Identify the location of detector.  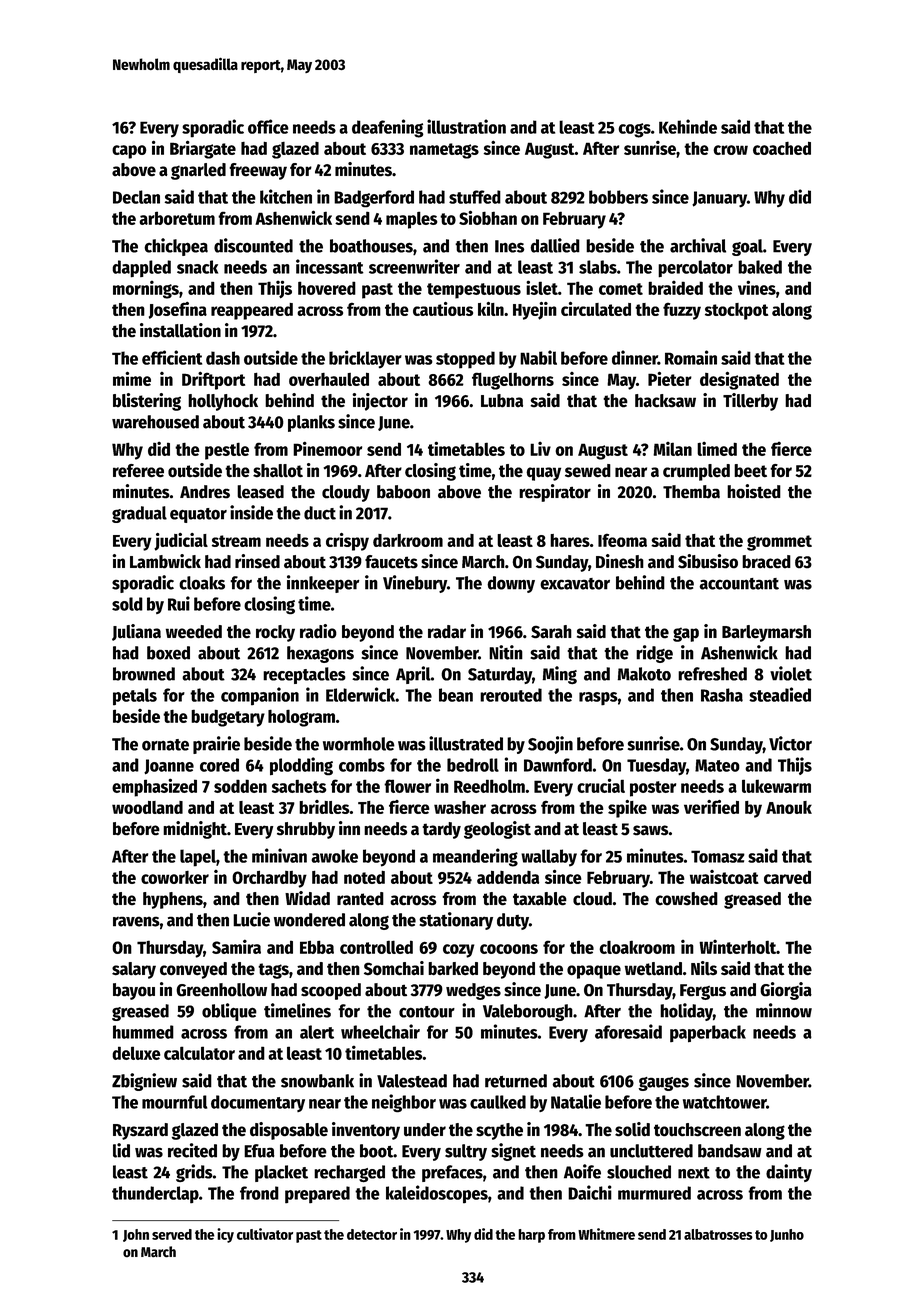
(372, 1234).
